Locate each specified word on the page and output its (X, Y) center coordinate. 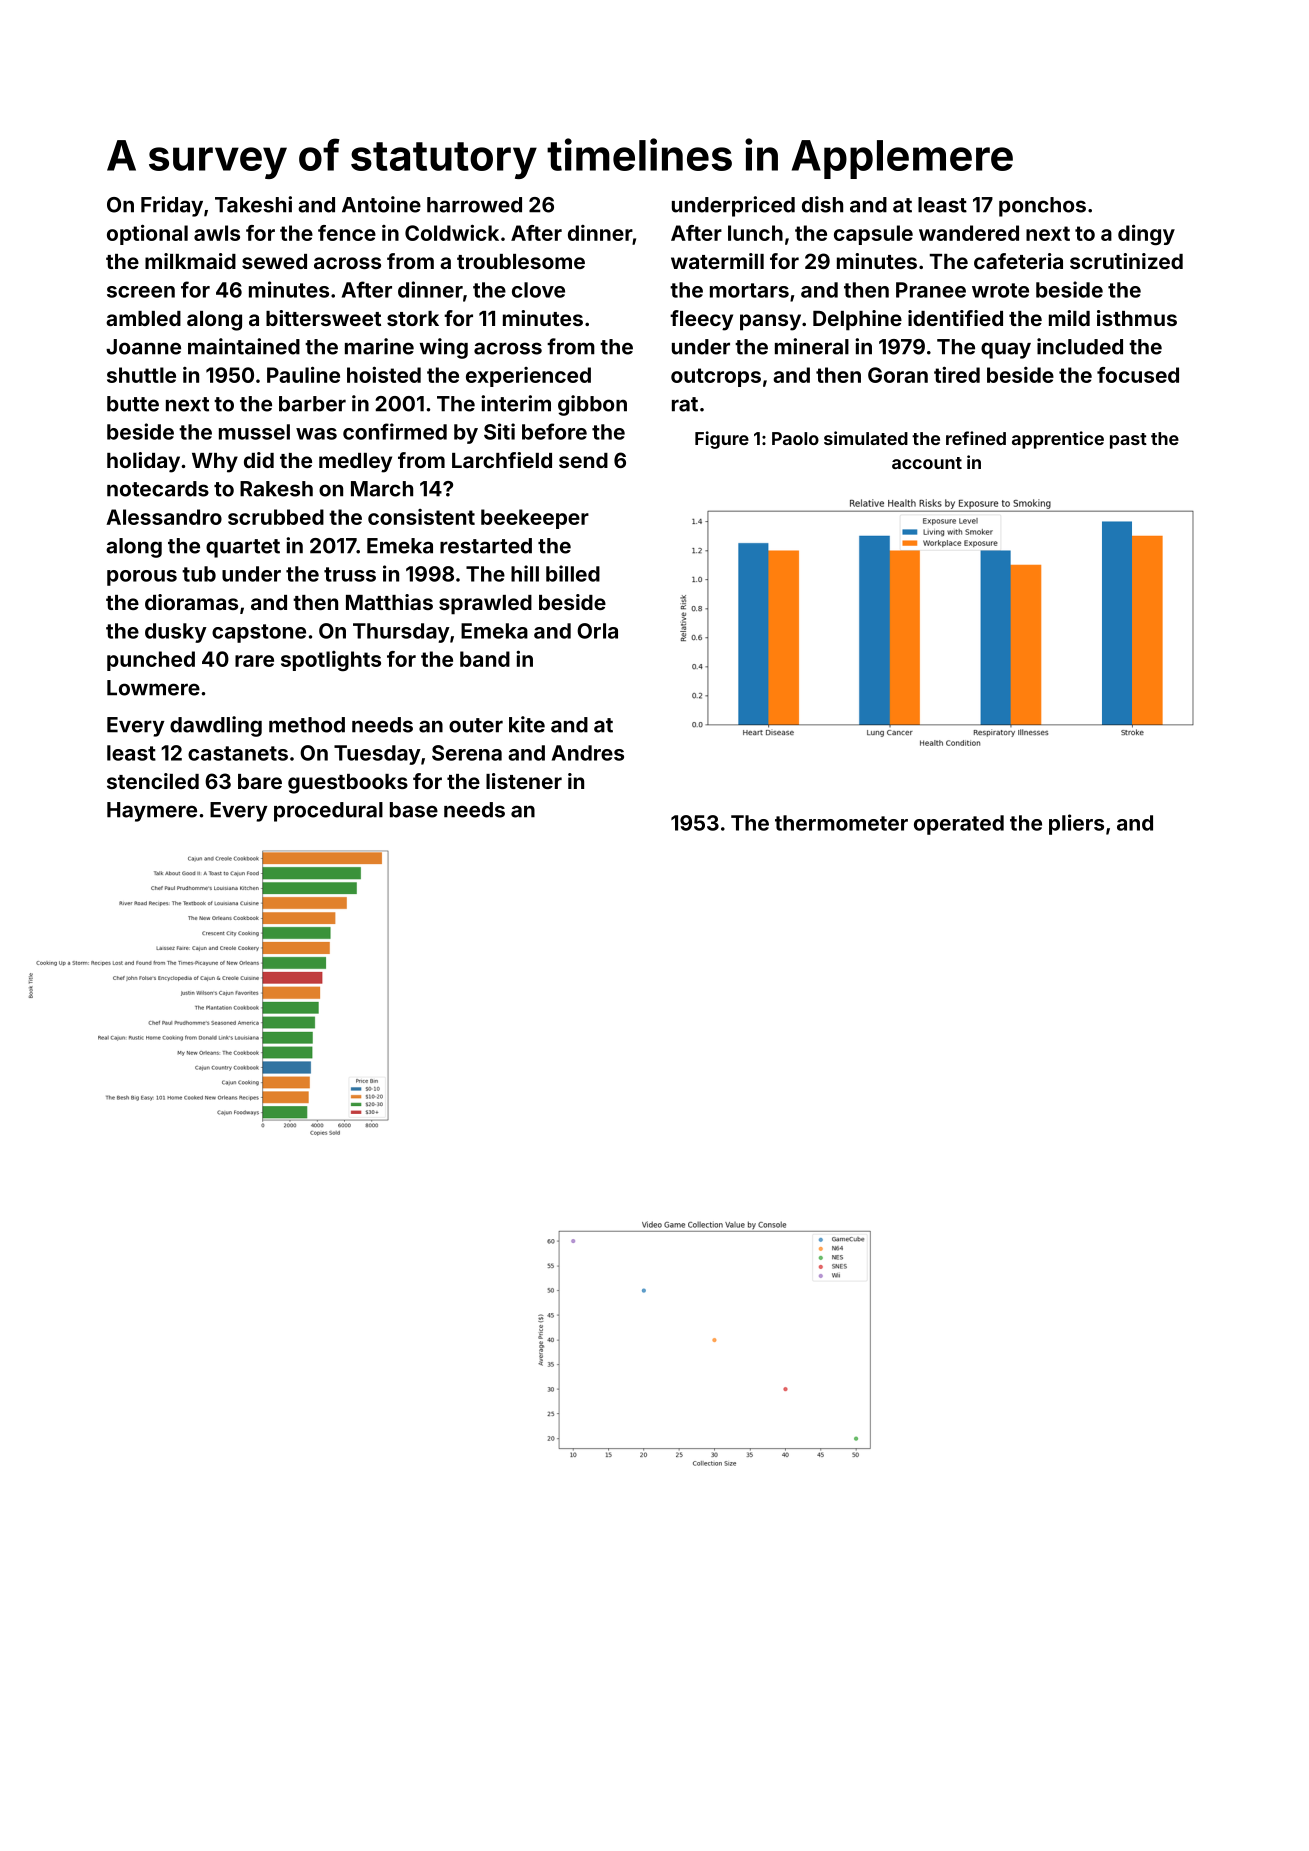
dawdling (216, 726)
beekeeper (535, 519)
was (316, 434)
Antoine (381, 204)
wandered (969, 233)
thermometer (841, 823)
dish (822, 204)
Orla (597, 631)
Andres (588, 753)
